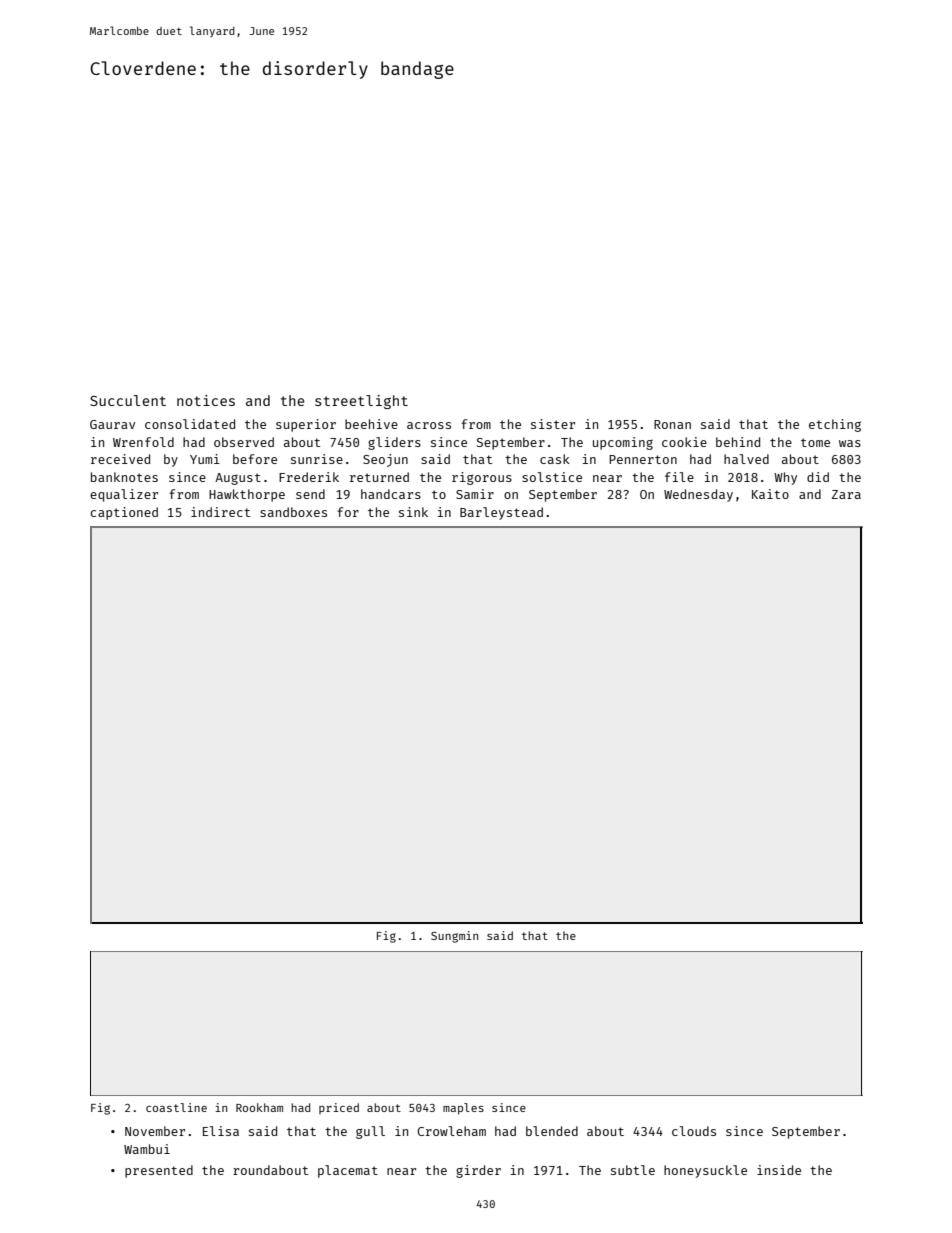 This document has width=952, height=1233. I want to click on presented, so click(159, 1171).
